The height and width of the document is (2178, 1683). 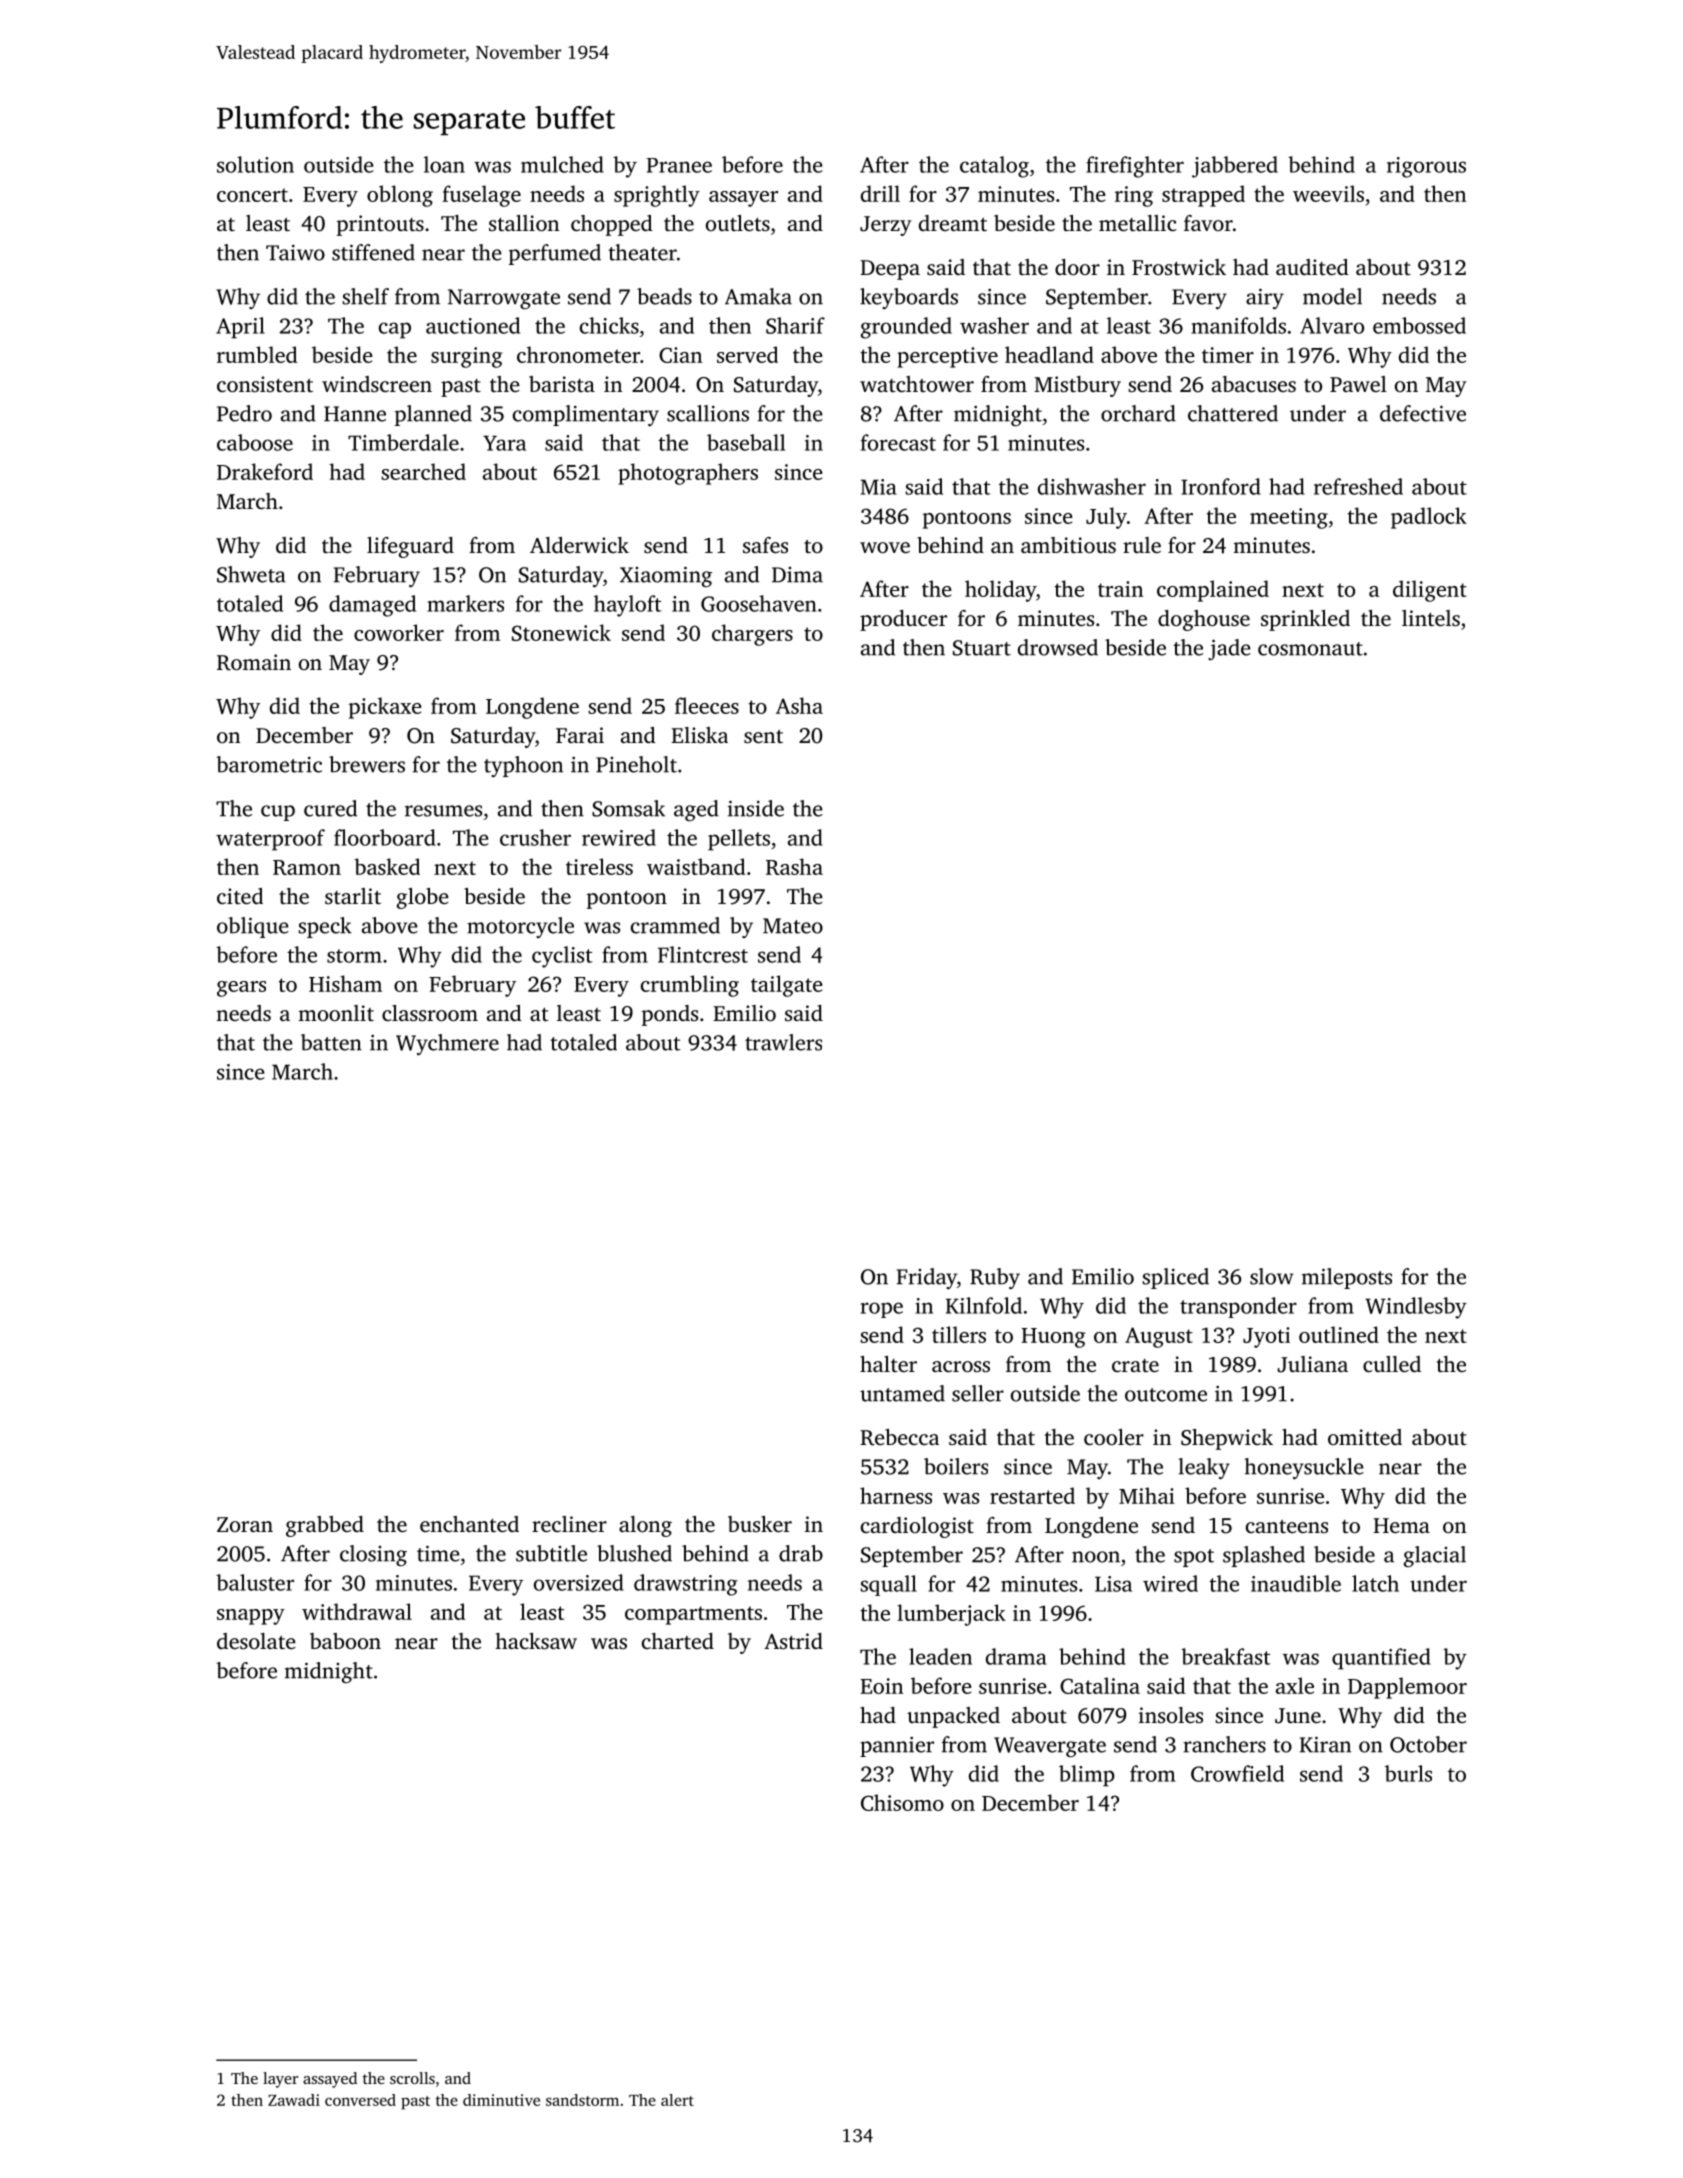 What do you see at coordinates (758, 296) in the document?
I see `Amaka` at bounding box center [758, 296].
